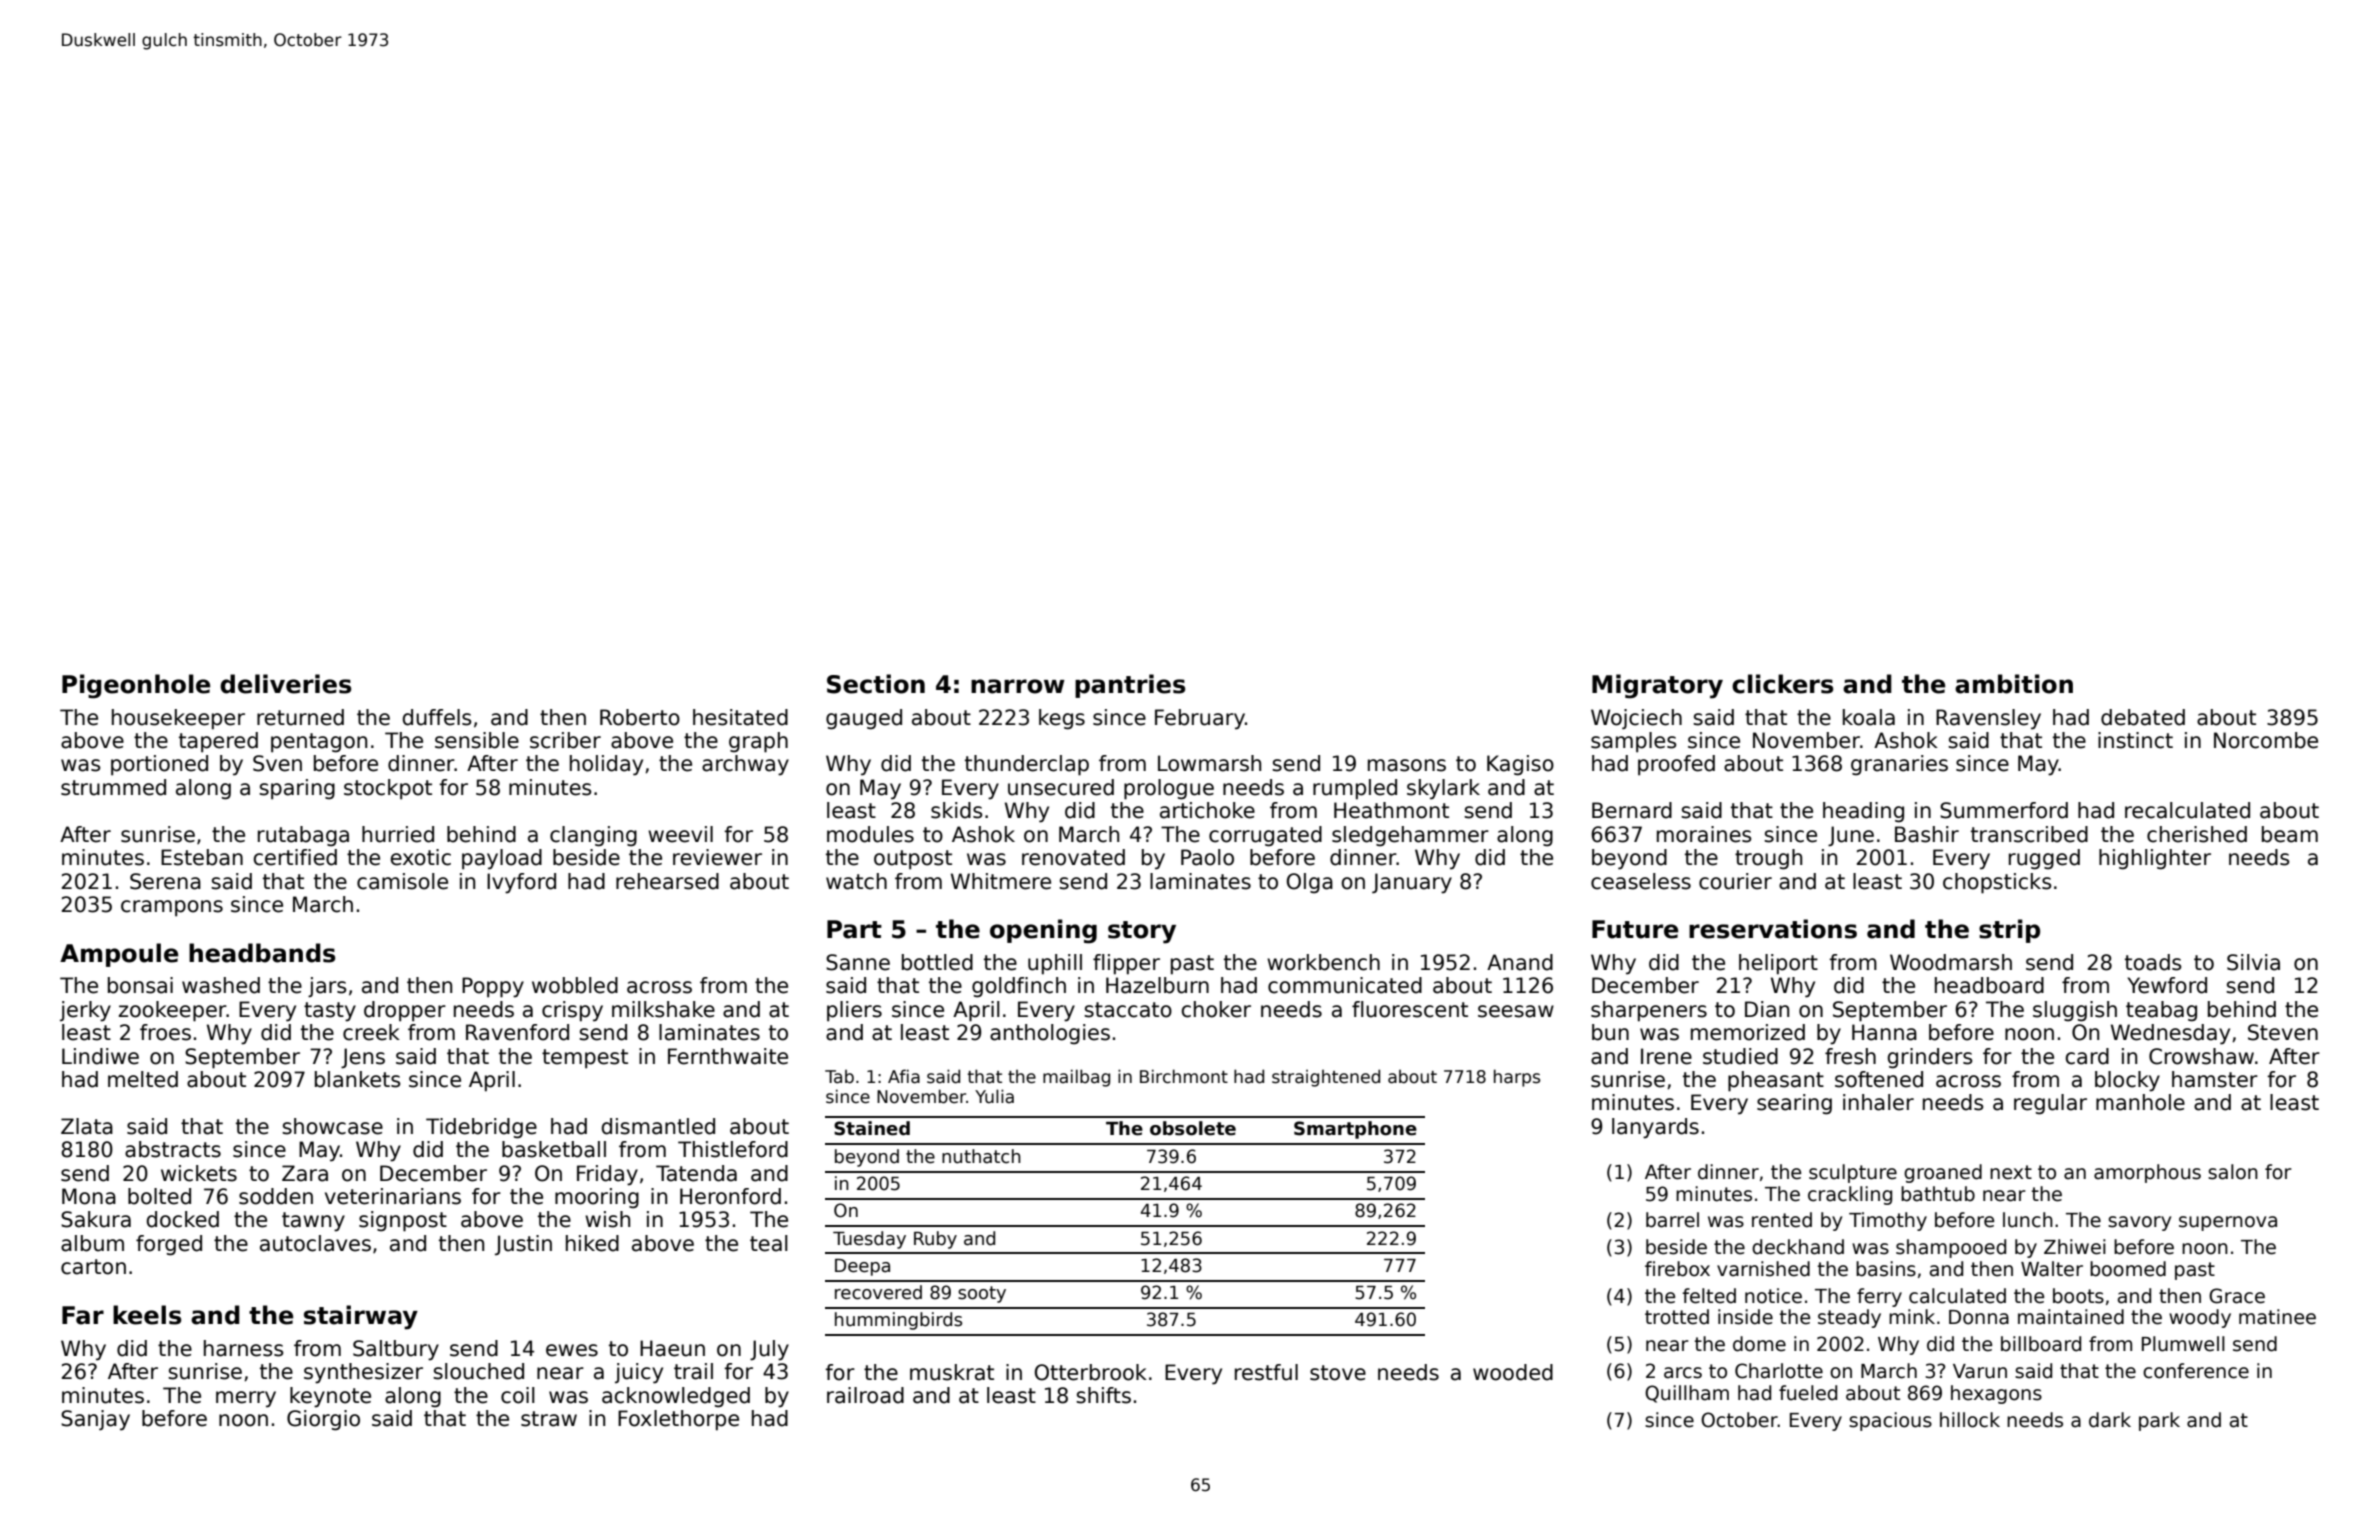  What do you see at coordinates (1517, 1078) in the image?
I see `harps` at bounding box center [1517, 1078].
